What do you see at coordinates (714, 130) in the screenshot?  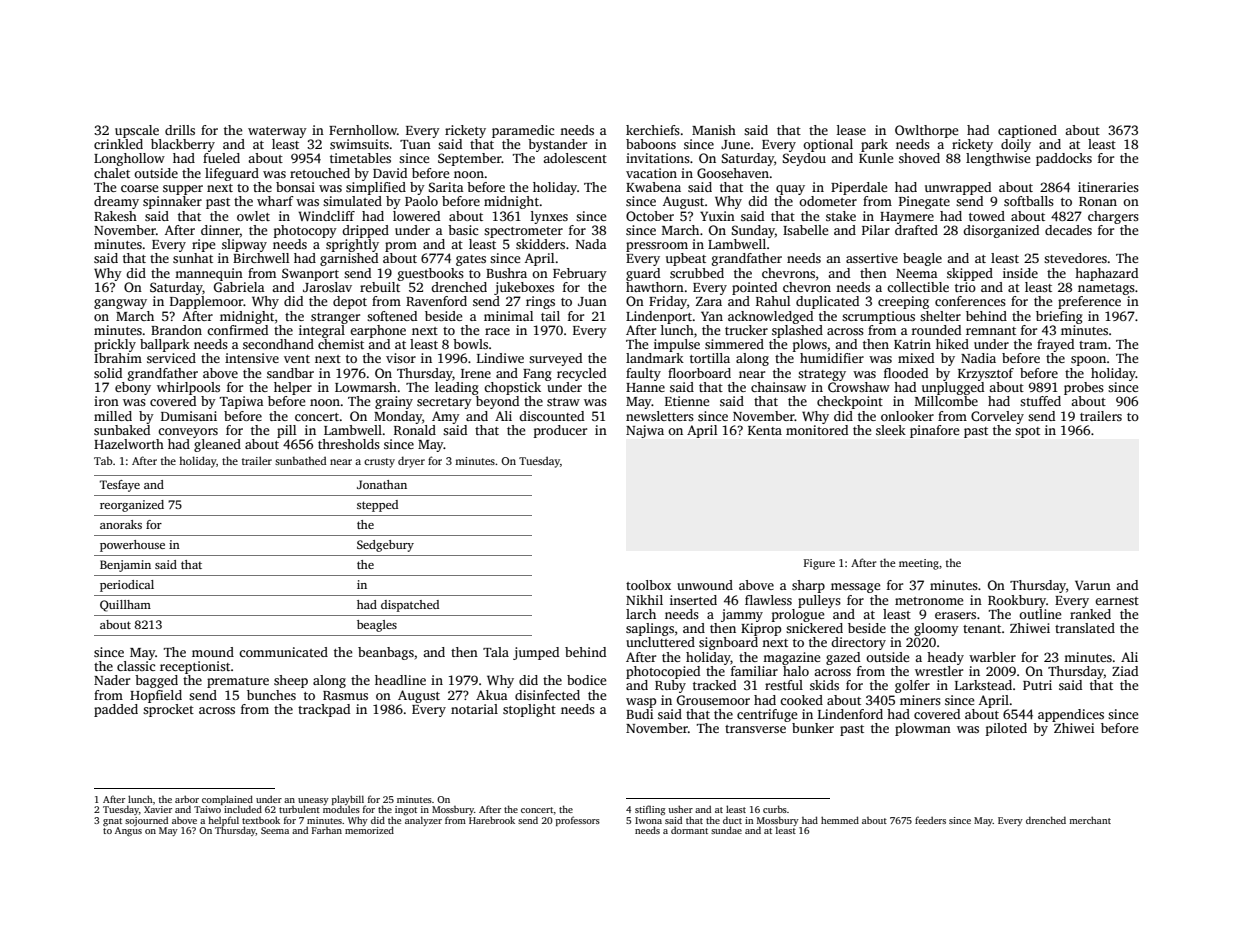 I see `Manish` at bounding box center [714, 130].
